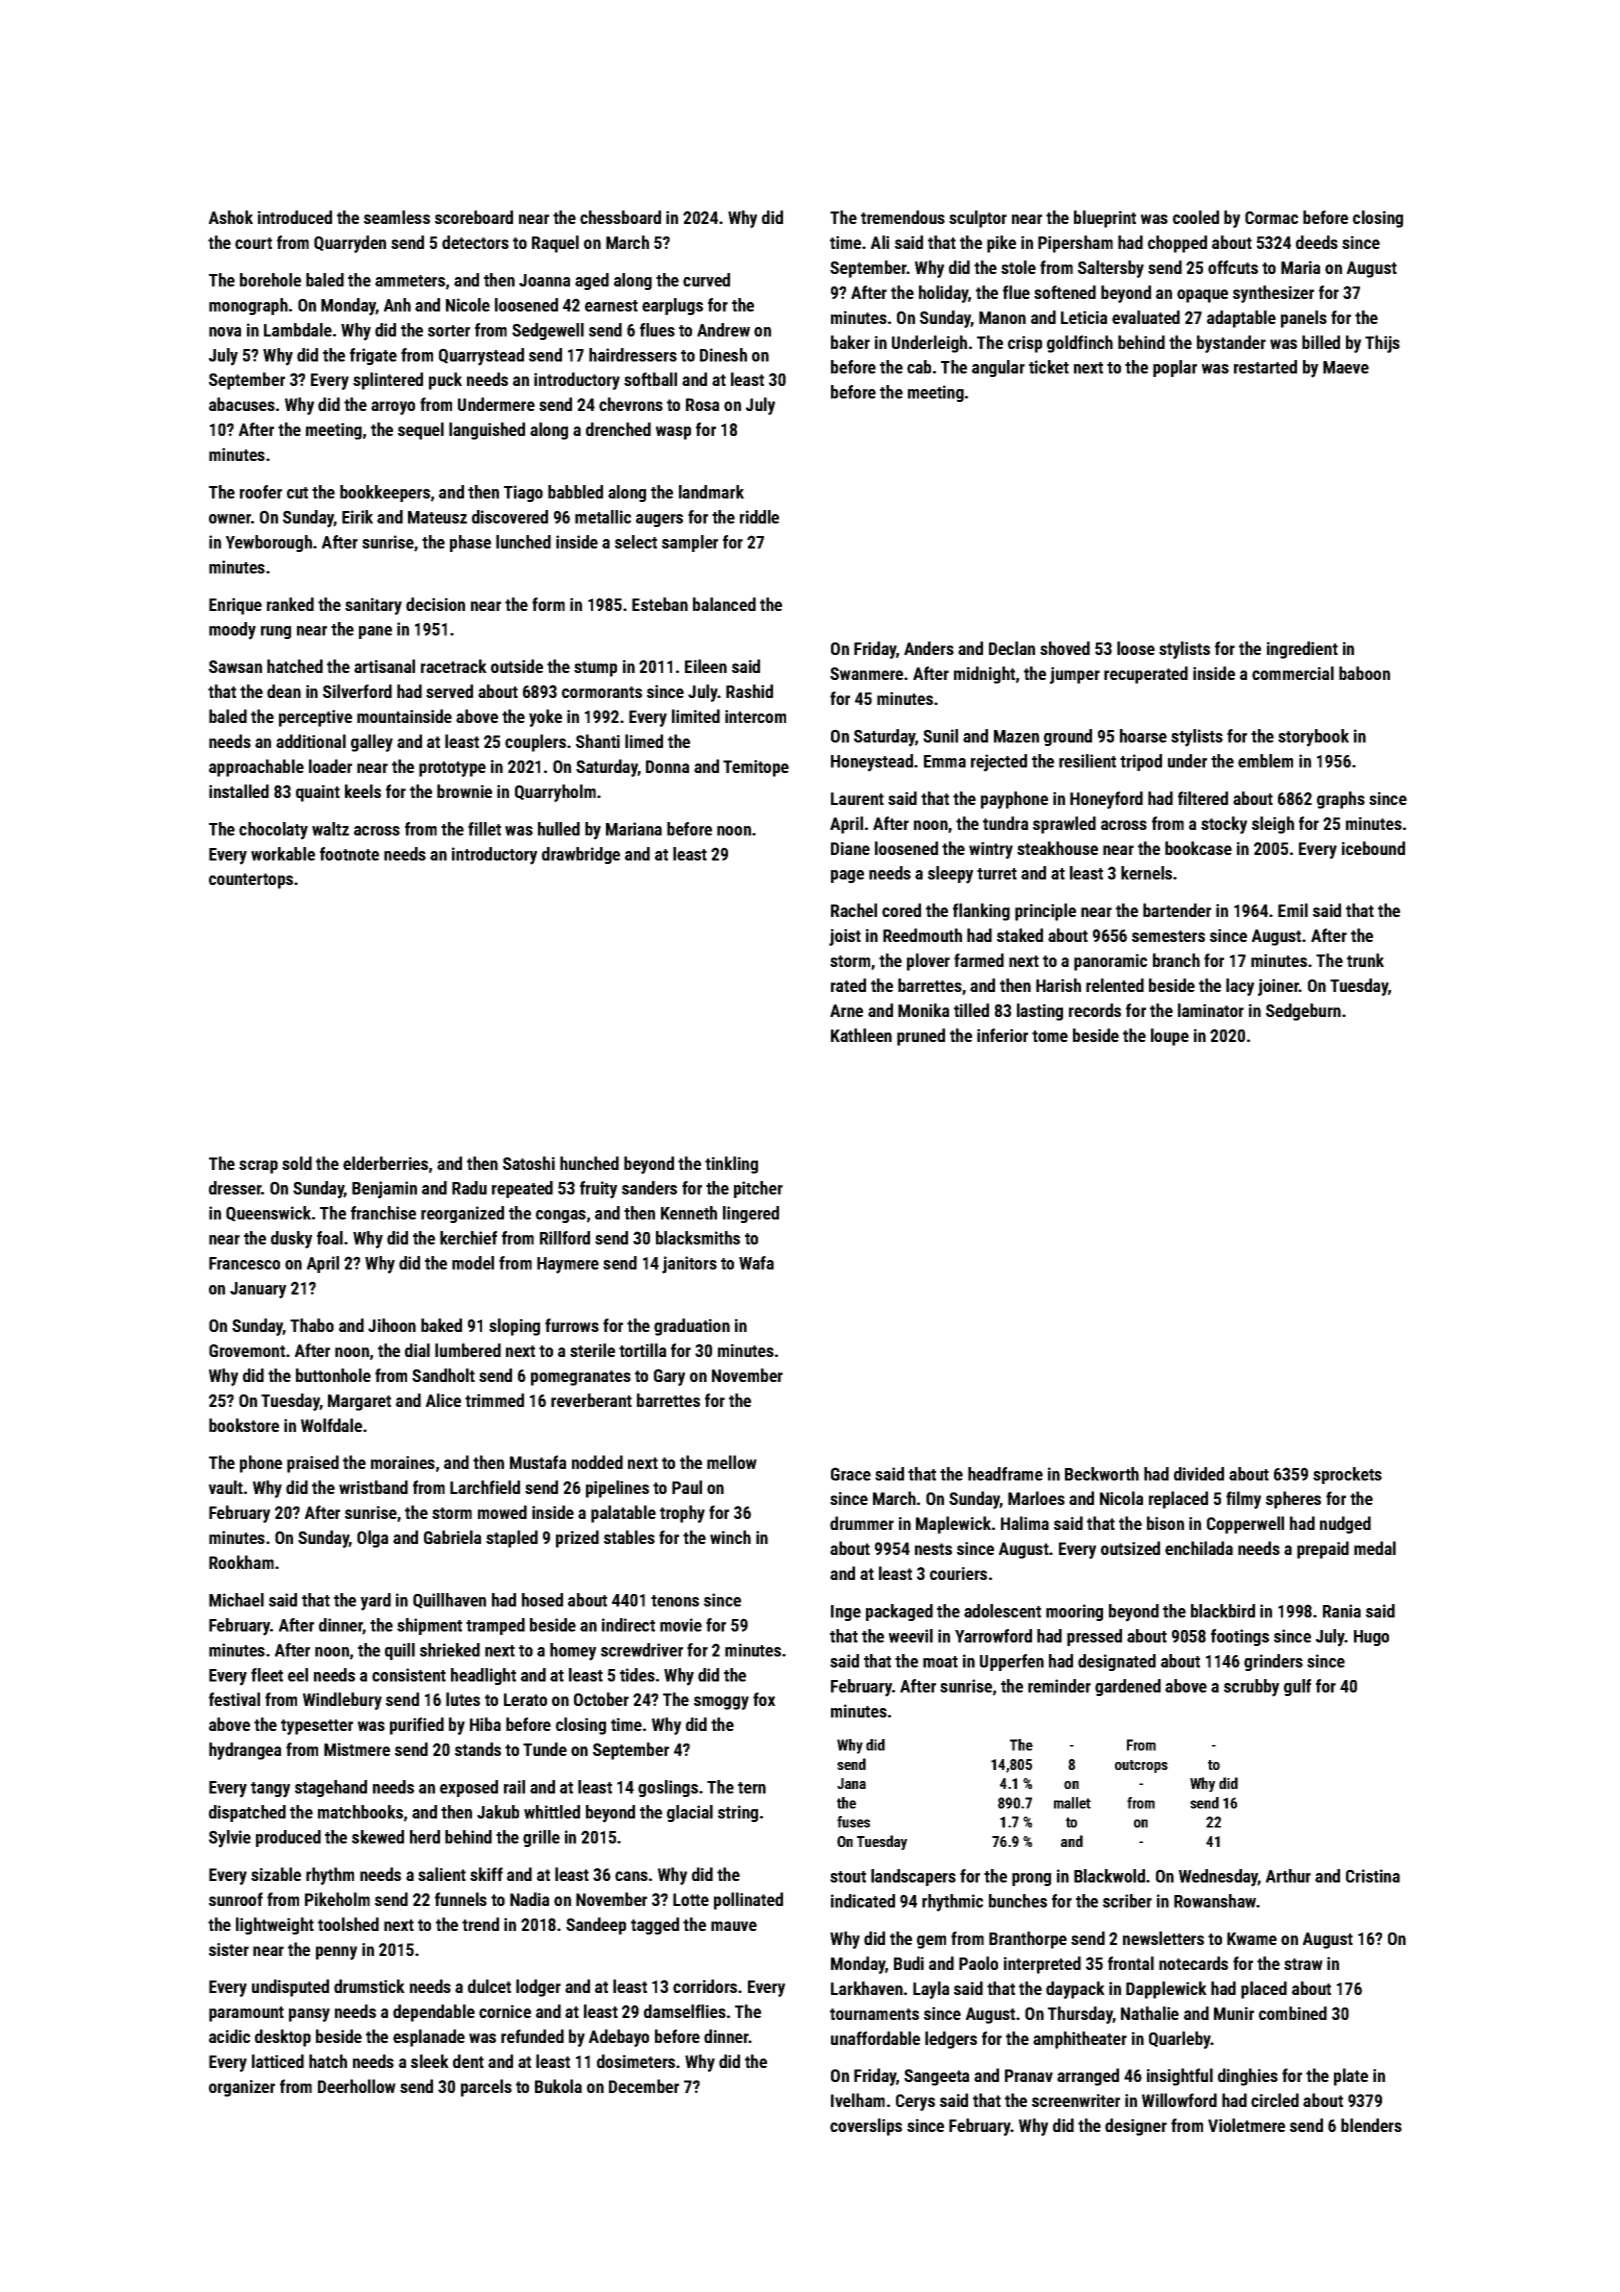 The height and width of the screenshot is (2292, 1620). What do you see at coordinates (385, 1163) in the screenshot?
I see `elderberries` at bounding box center [385, 1163].
